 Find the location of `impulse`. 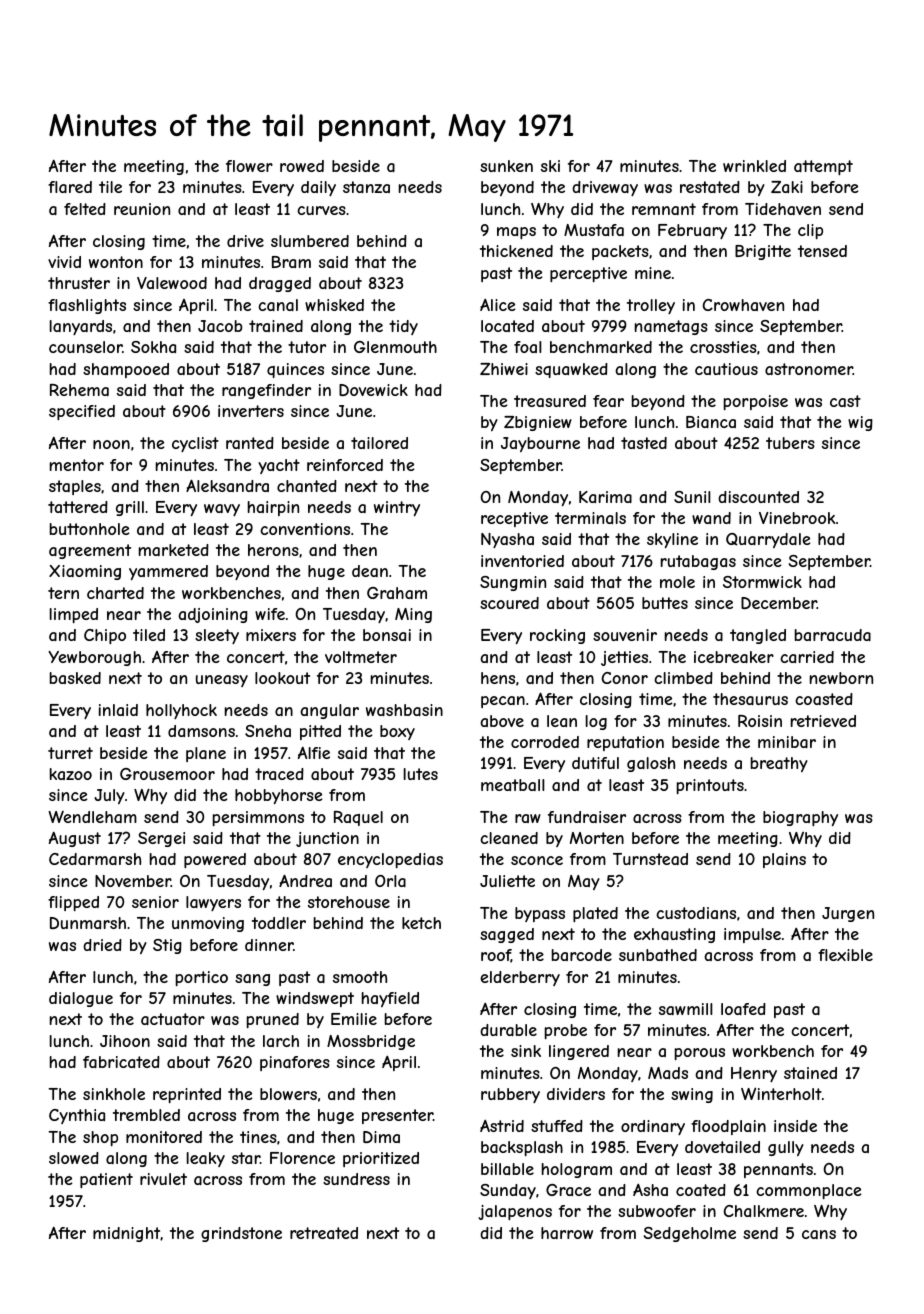

impulse is located at coordinates (752, 935).
